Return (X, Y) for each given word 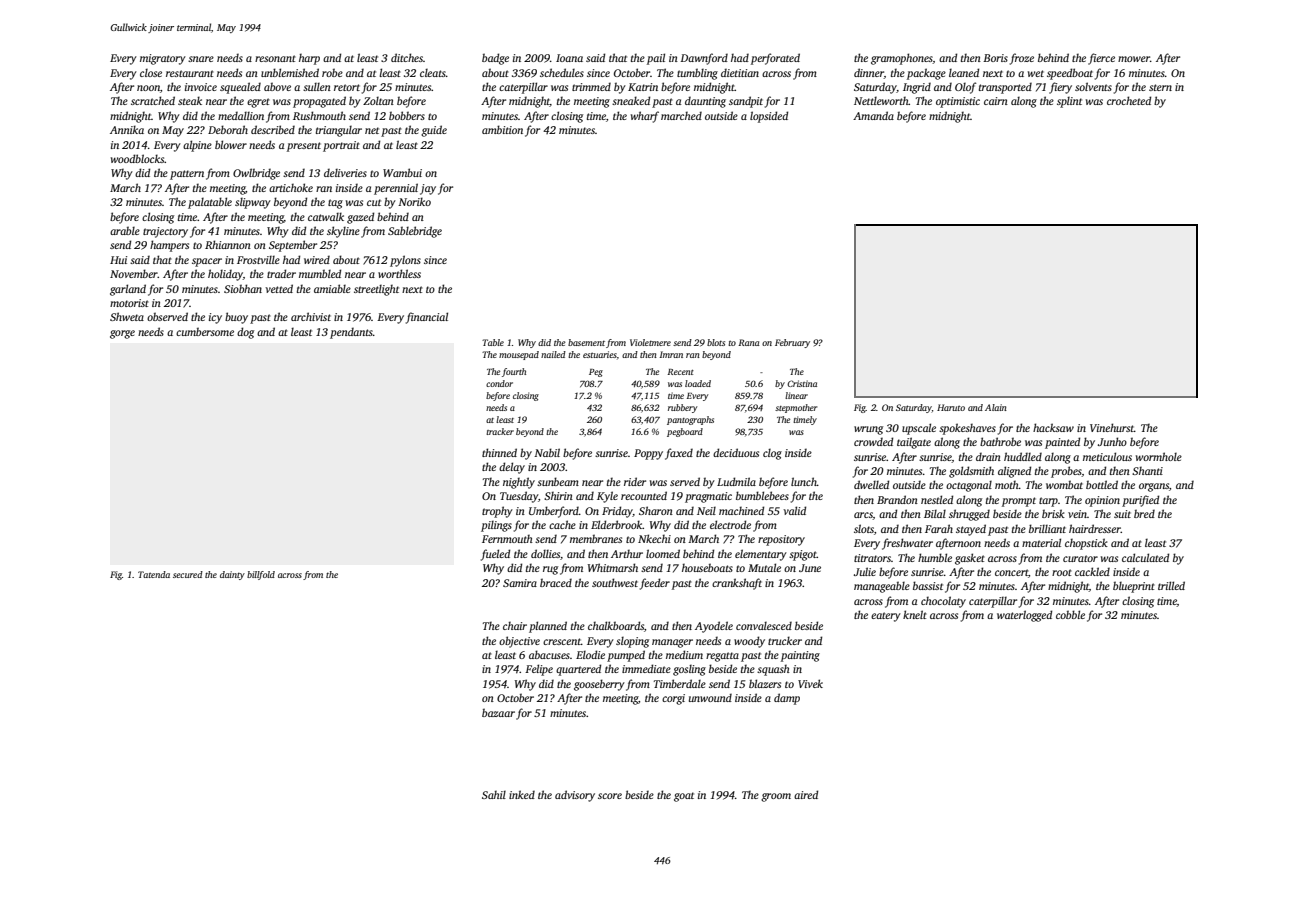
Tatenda (154, 574)
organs (1154, 487)
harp (309, 59)
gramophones (902, 59)
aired (806, 794)
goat (684, 797)
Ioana (569, 58)
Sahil (494, 794)
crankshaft (737, 584)
